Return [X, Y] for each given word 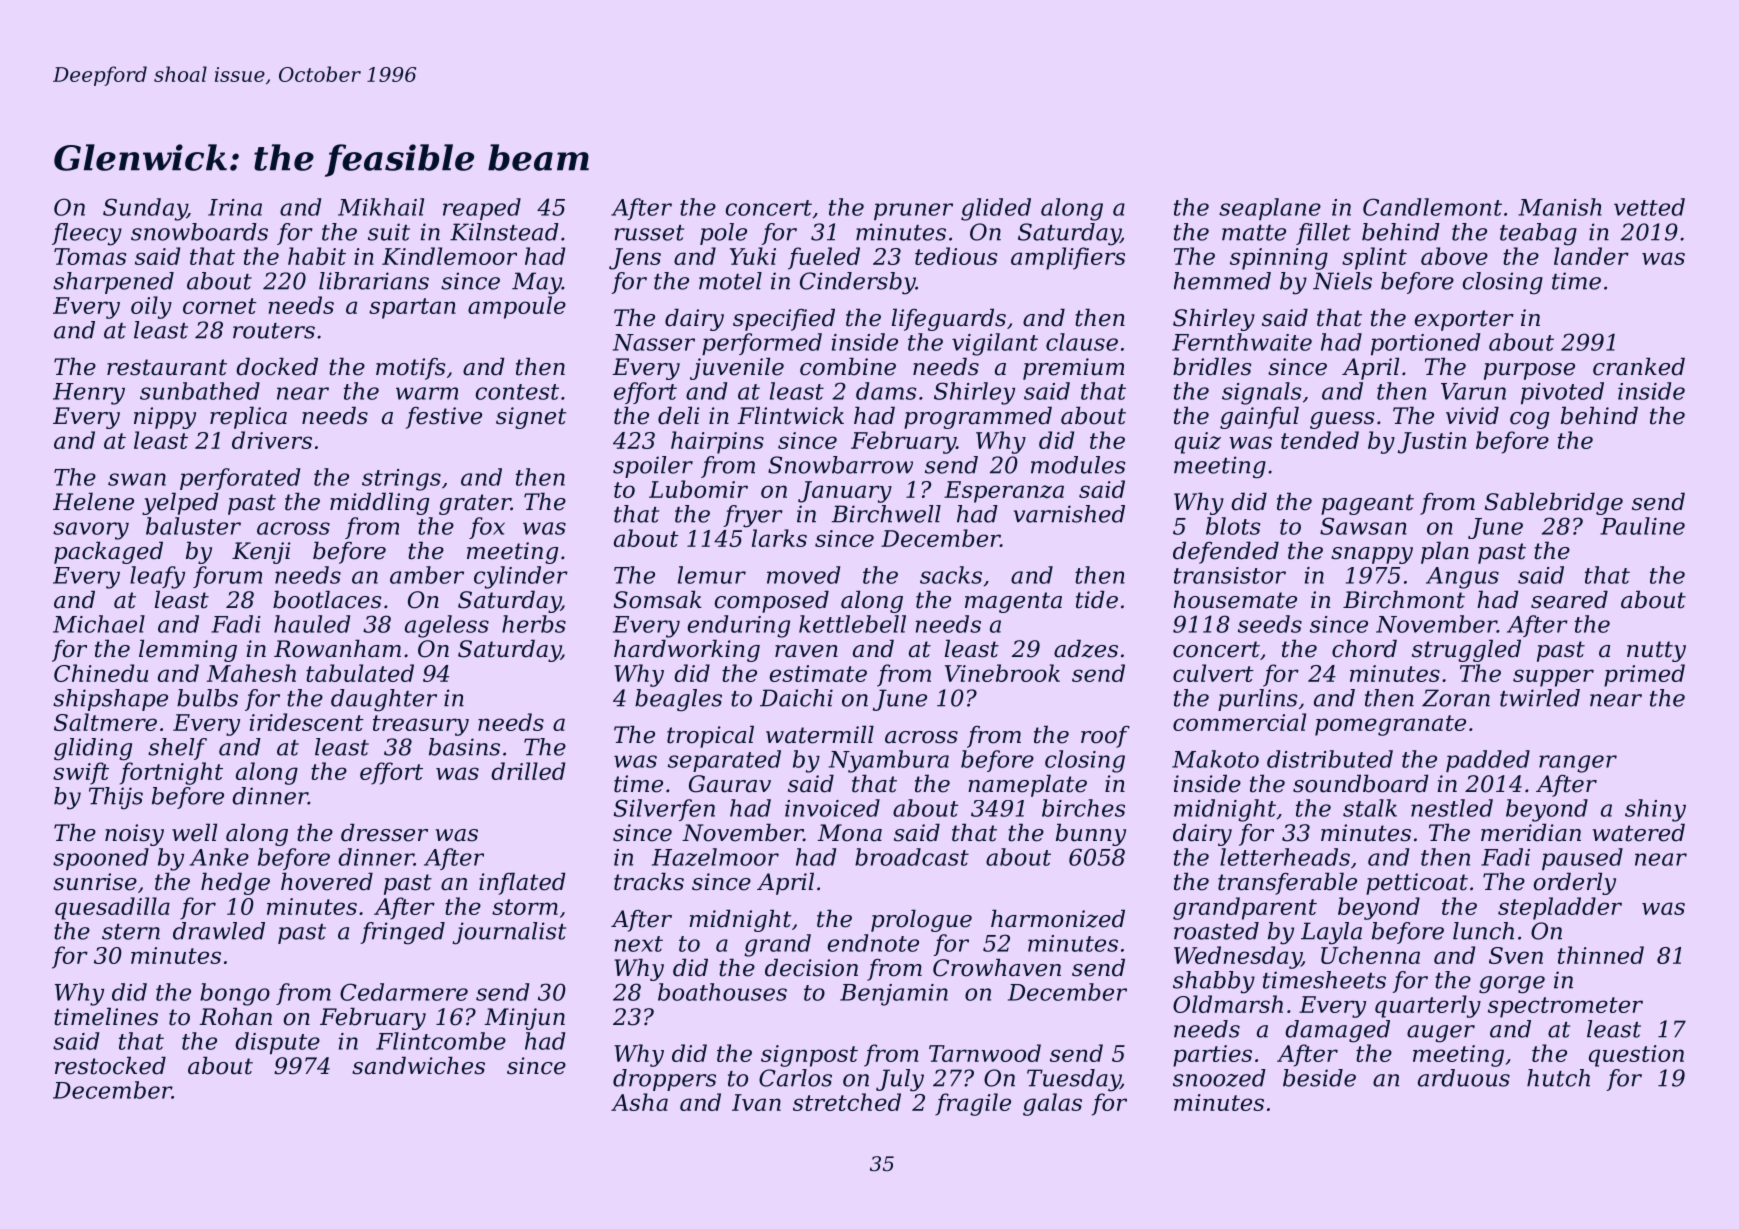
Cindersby [858, 283]
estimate [818, 673]
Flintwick [790, 415]
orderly [1574, 883]
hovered [327, 881]
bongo [235, 994]
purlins [1258, 700]
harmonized [1058, 918]
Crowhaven [997, 967]
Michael [99, 624]
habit [317, 256]
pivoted [1562, 393]
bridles [1212, 366]
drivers [272, 440]
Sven [1516, 955]
